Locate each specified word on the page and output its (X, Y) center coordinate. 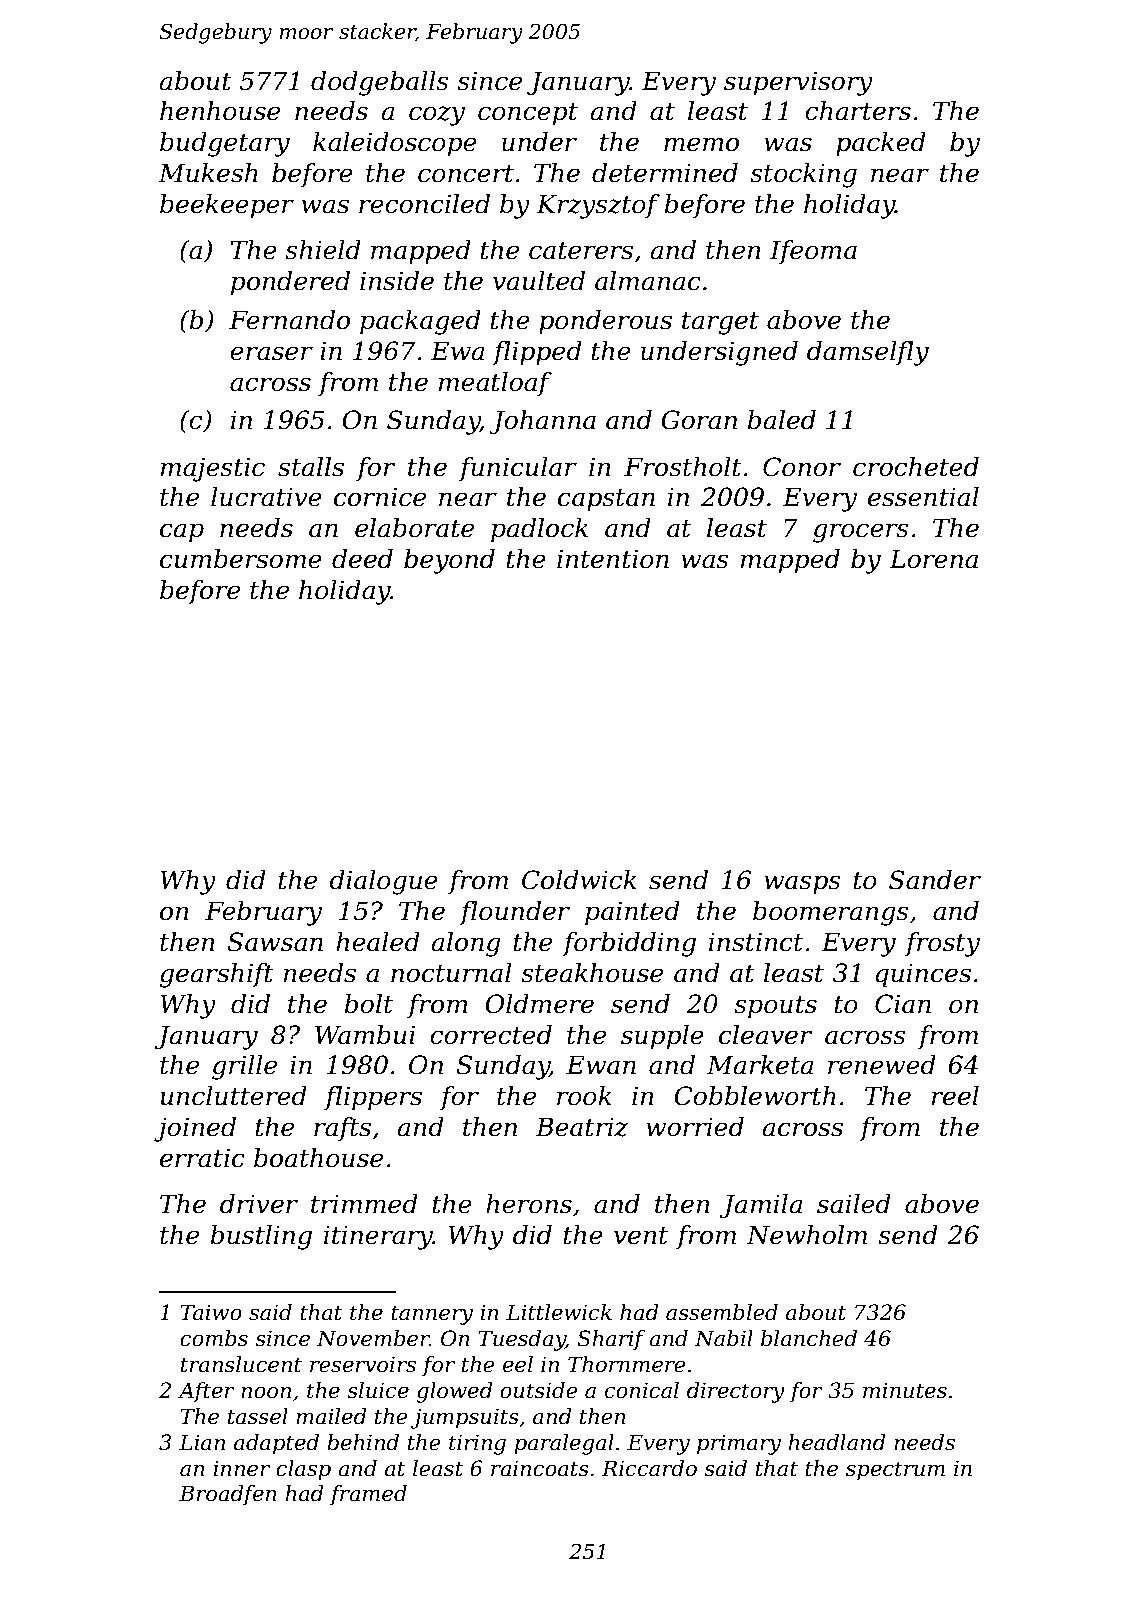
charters (858, 111)
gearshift (217, 975)
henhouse (220, 111)
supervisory (798, 83)
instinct (756, 942)
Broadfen (228, 1495)
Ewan (601, 1065)
